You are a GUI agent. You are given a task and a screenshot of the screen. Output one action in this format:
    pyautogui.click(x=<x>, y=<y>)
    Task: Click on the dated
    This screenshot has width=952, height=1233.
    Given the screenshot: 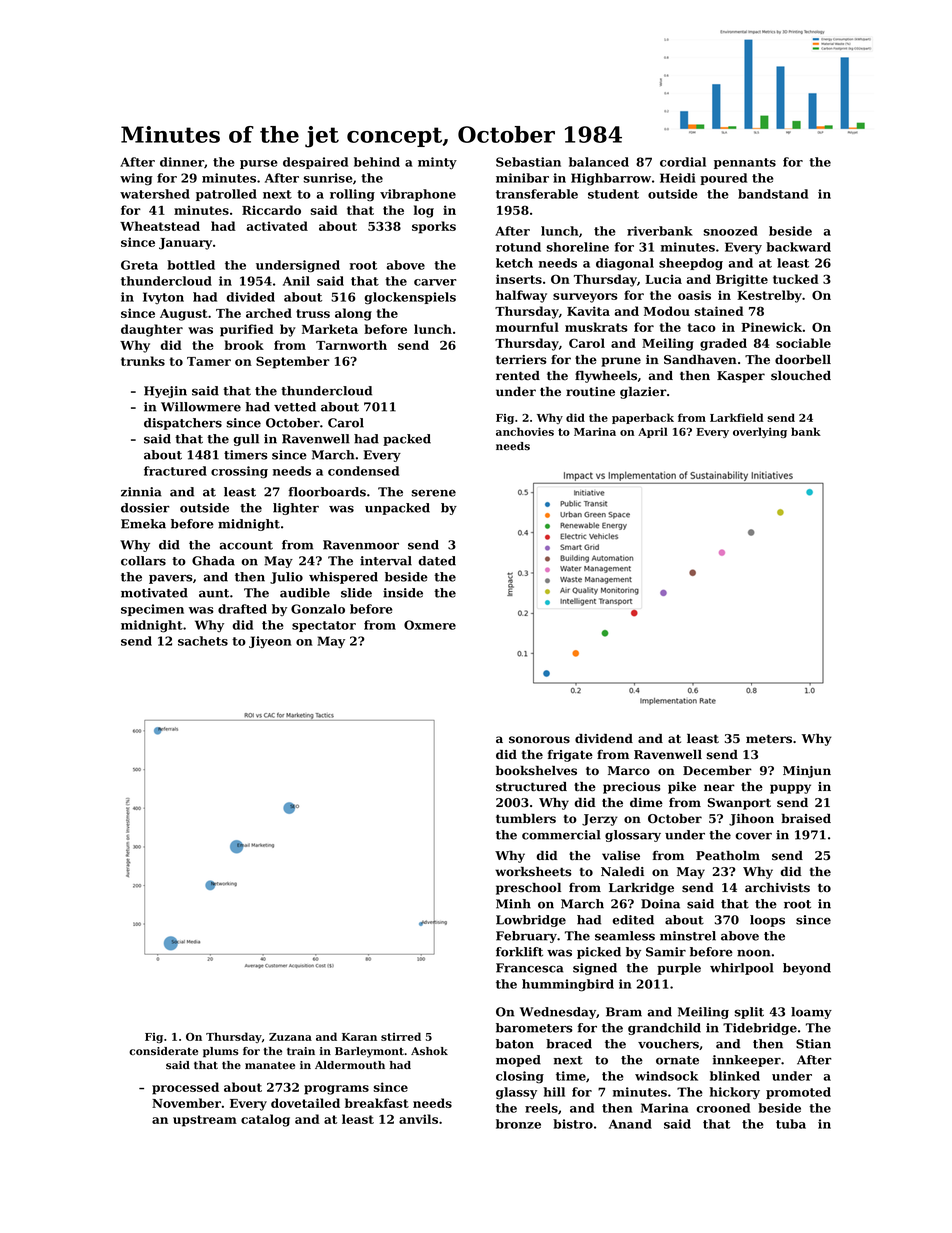 What is the action you would take?
    pyautogui.click(x=437, y=561)
